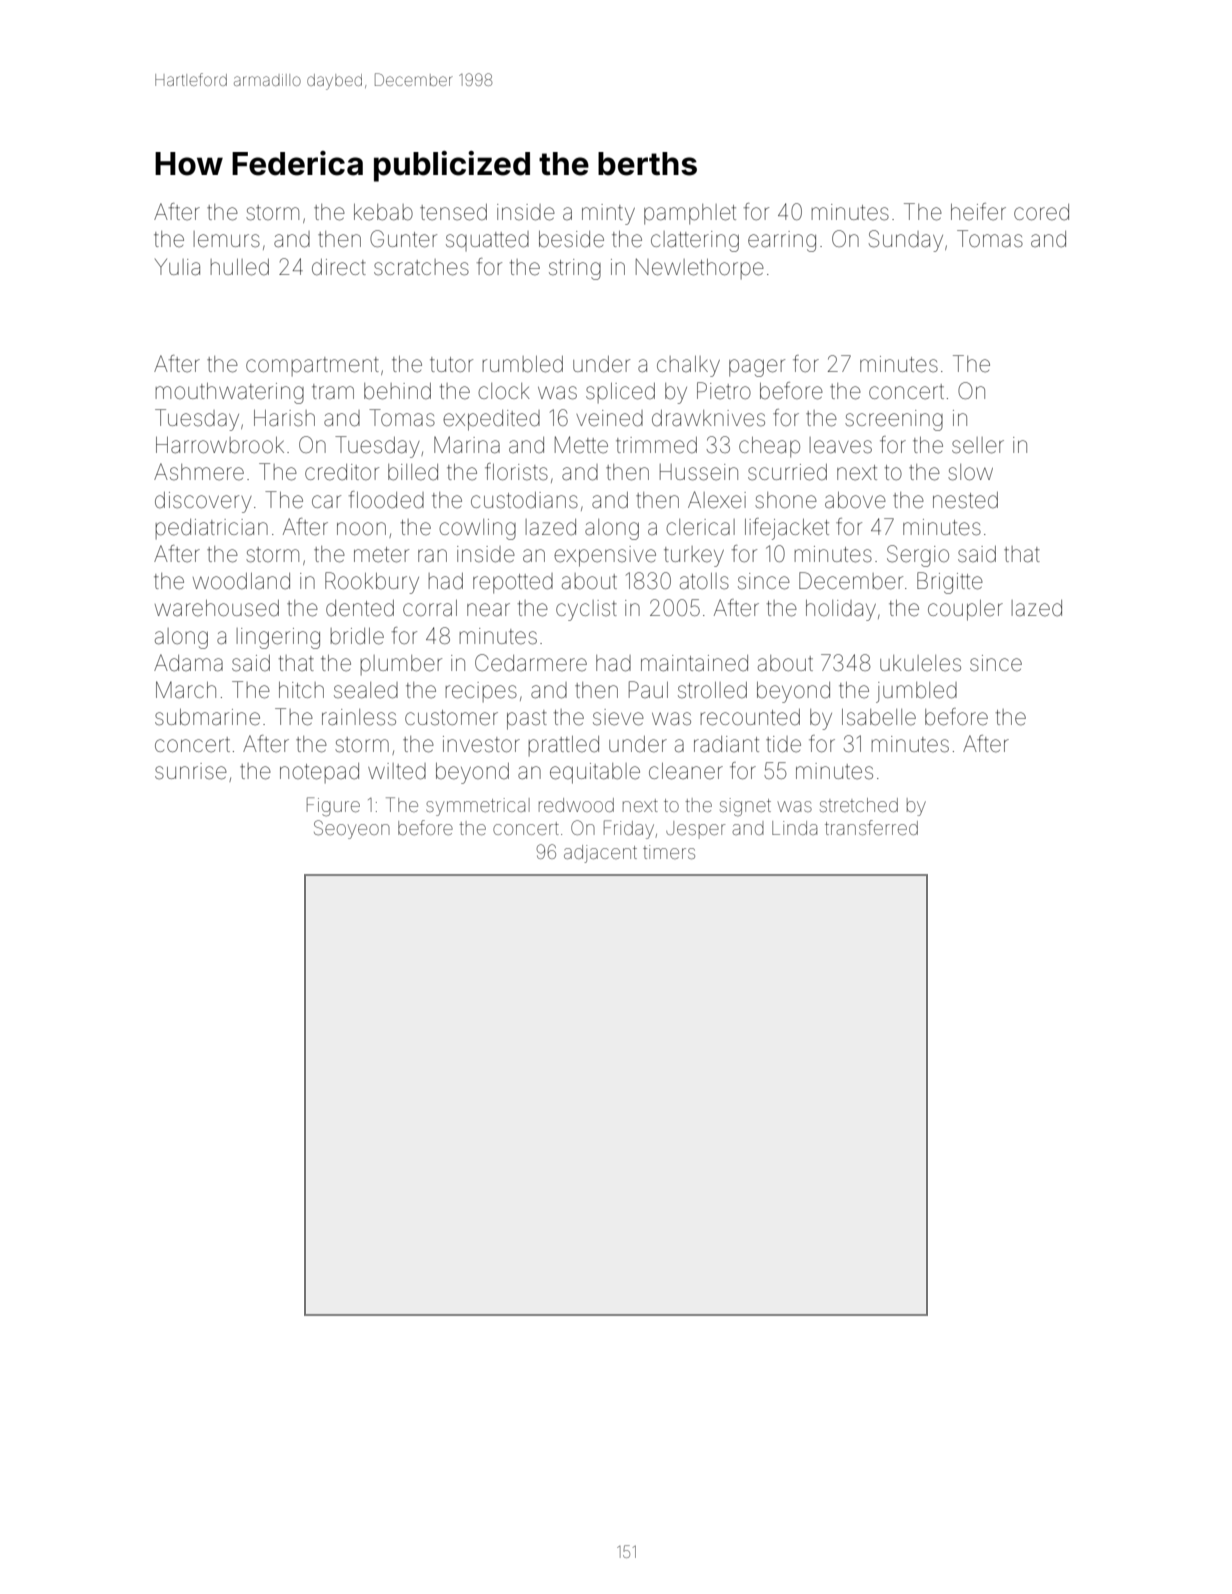 The width and height of the screenshot is (1232, 1594). What do you see at coordinates (312, 366) in the screenshot?
I see `compartment` at bounding box center [312, 366].
